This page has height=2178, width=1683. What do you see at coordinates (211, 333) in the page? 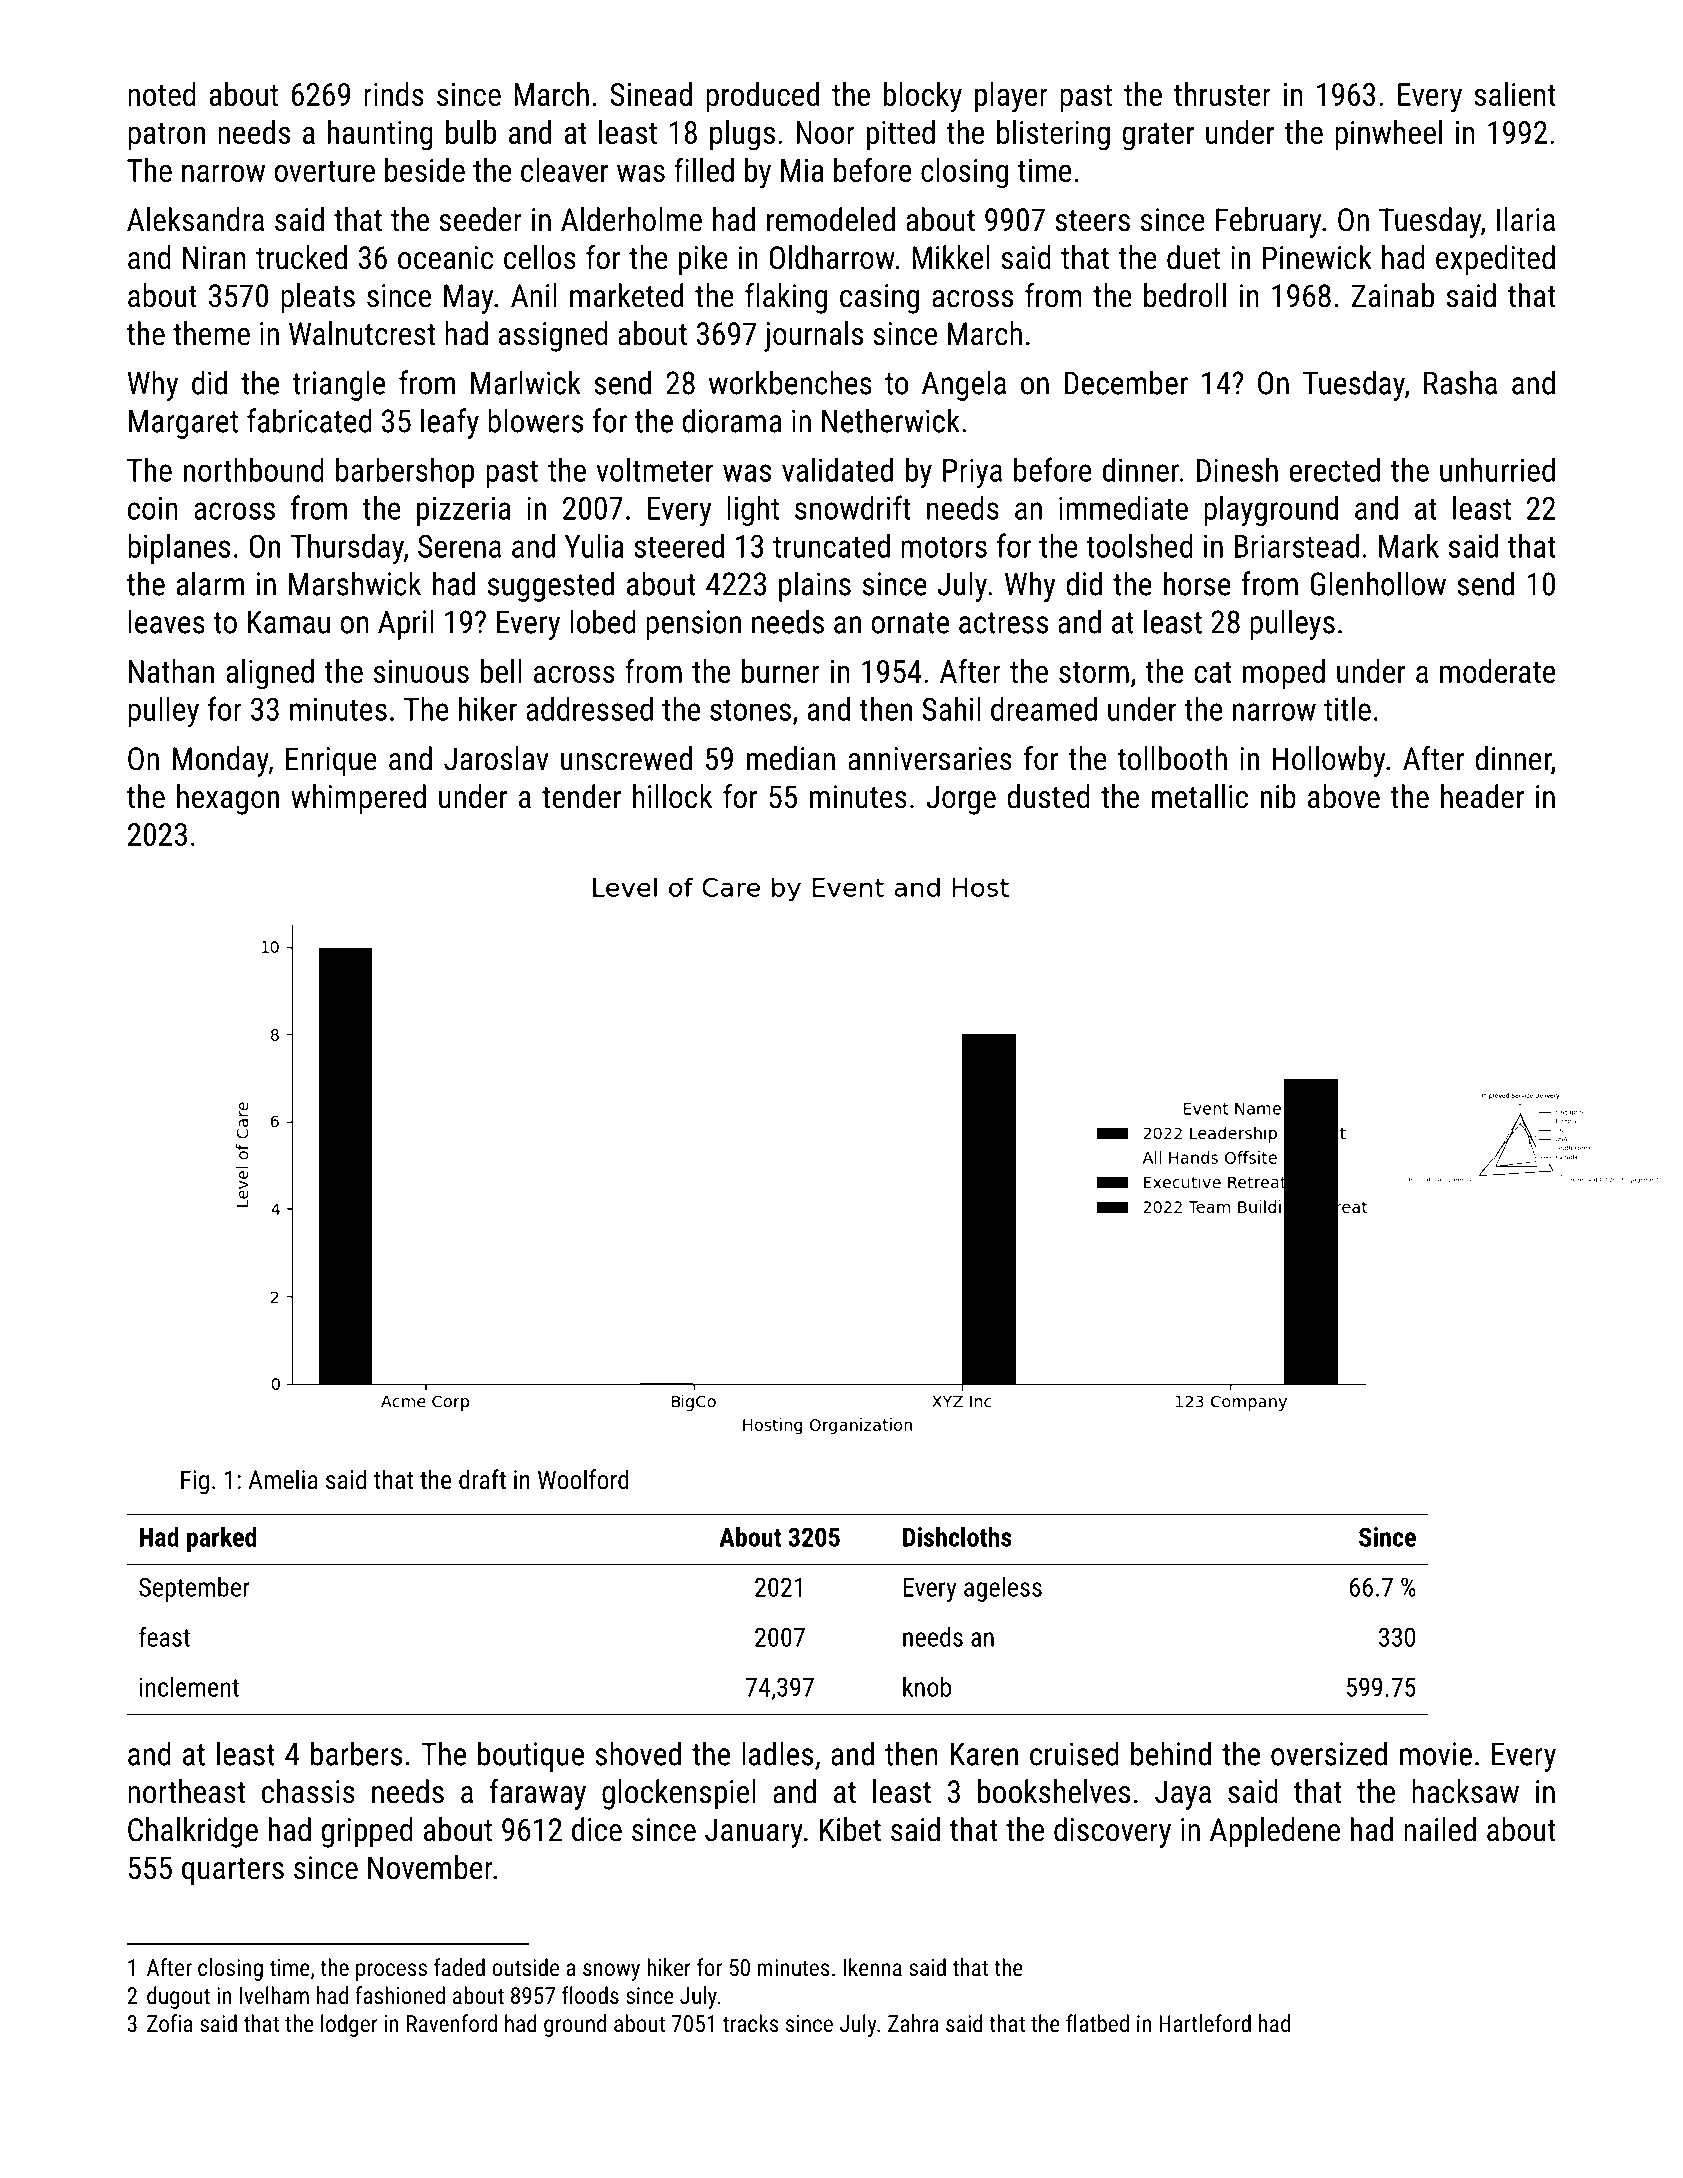
I see `theme` at bounding box center [211, 333].
